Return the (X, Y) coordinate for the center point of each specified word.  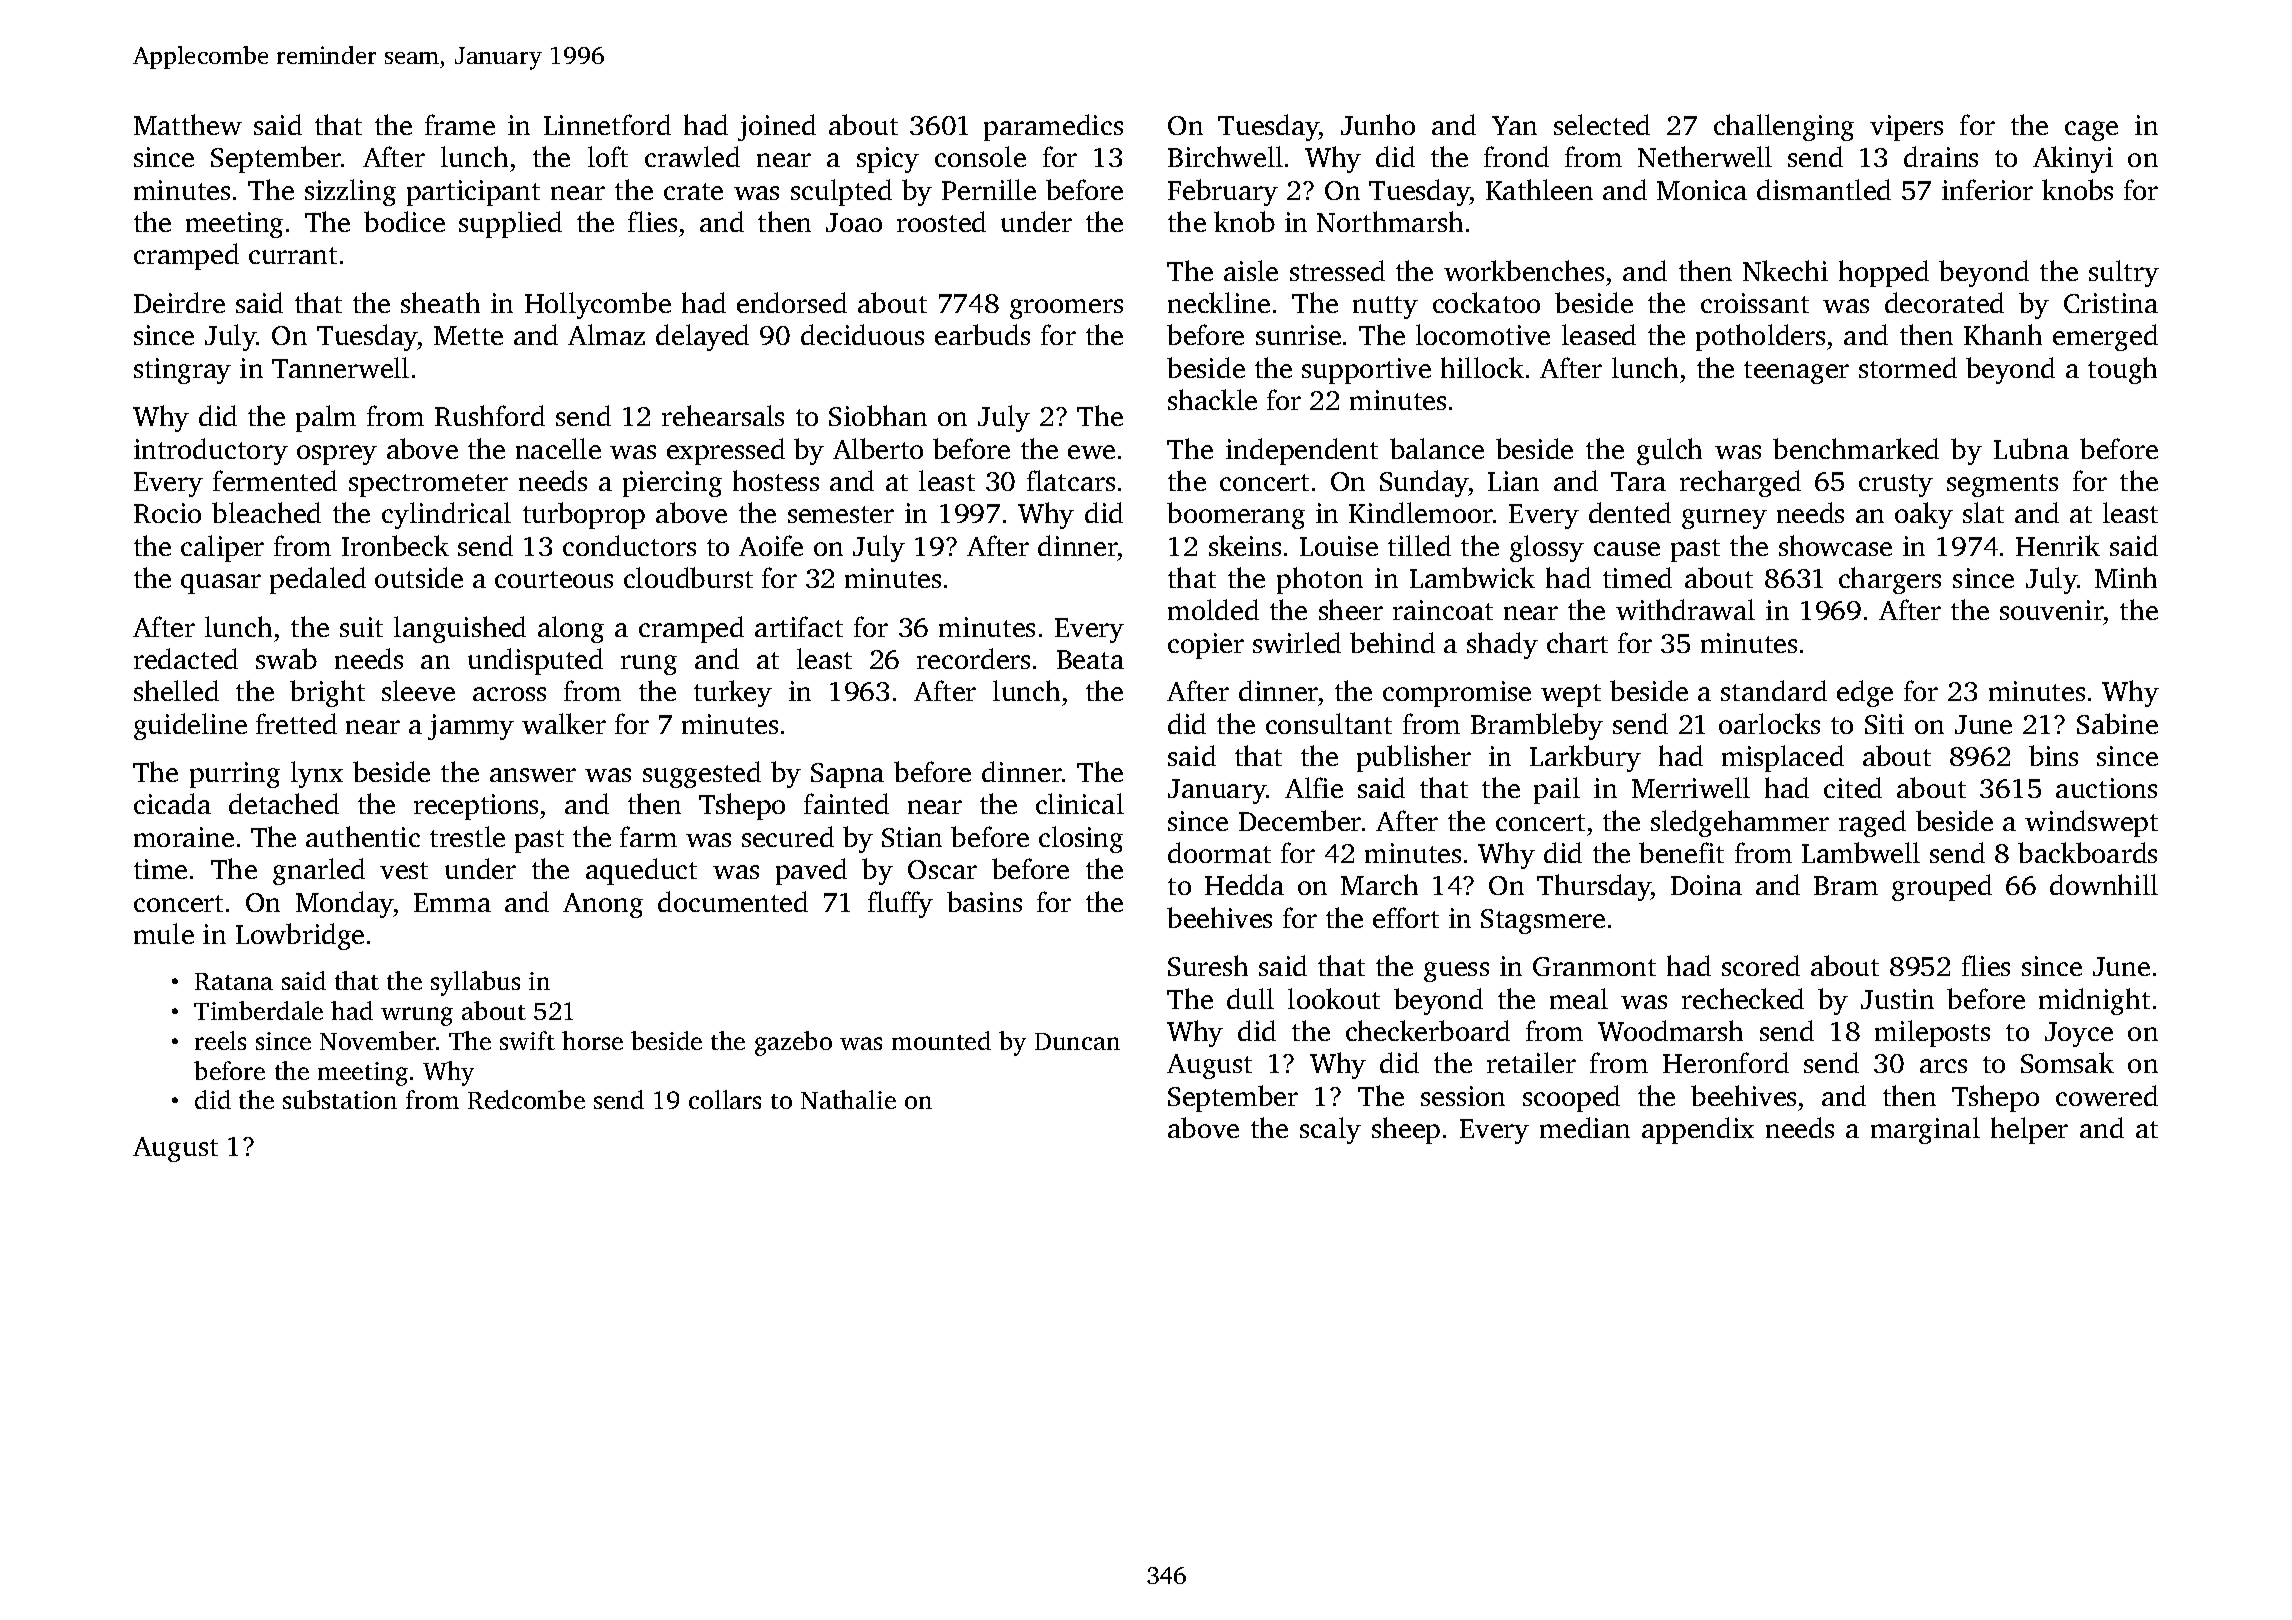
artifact (799, 626)
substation (340, 1099)
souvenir (2052, 610)
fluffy (900, 904)
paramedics (1053, 127)
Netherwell (1705, 156)
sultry (2124, 273)
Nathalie (848, 1099)
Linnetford (607, 124)
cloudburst (688, 577)
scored (1761, 965)
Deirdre (179, 302)
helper (2029, 1130)
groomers (1066, 309)
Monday (344, 904)
